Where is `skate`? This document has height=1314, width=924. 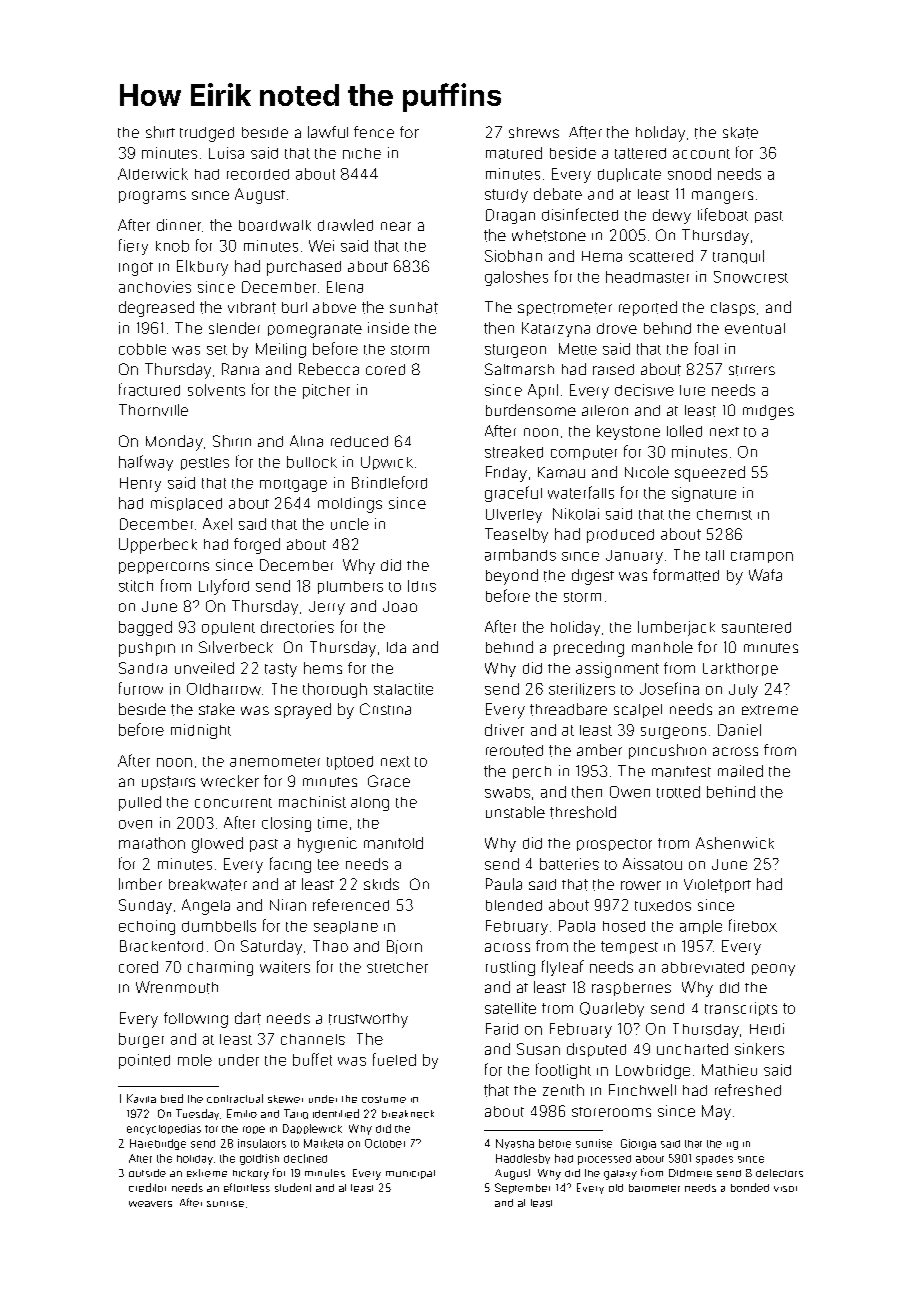 skate is located at coordinates (740, 133).
